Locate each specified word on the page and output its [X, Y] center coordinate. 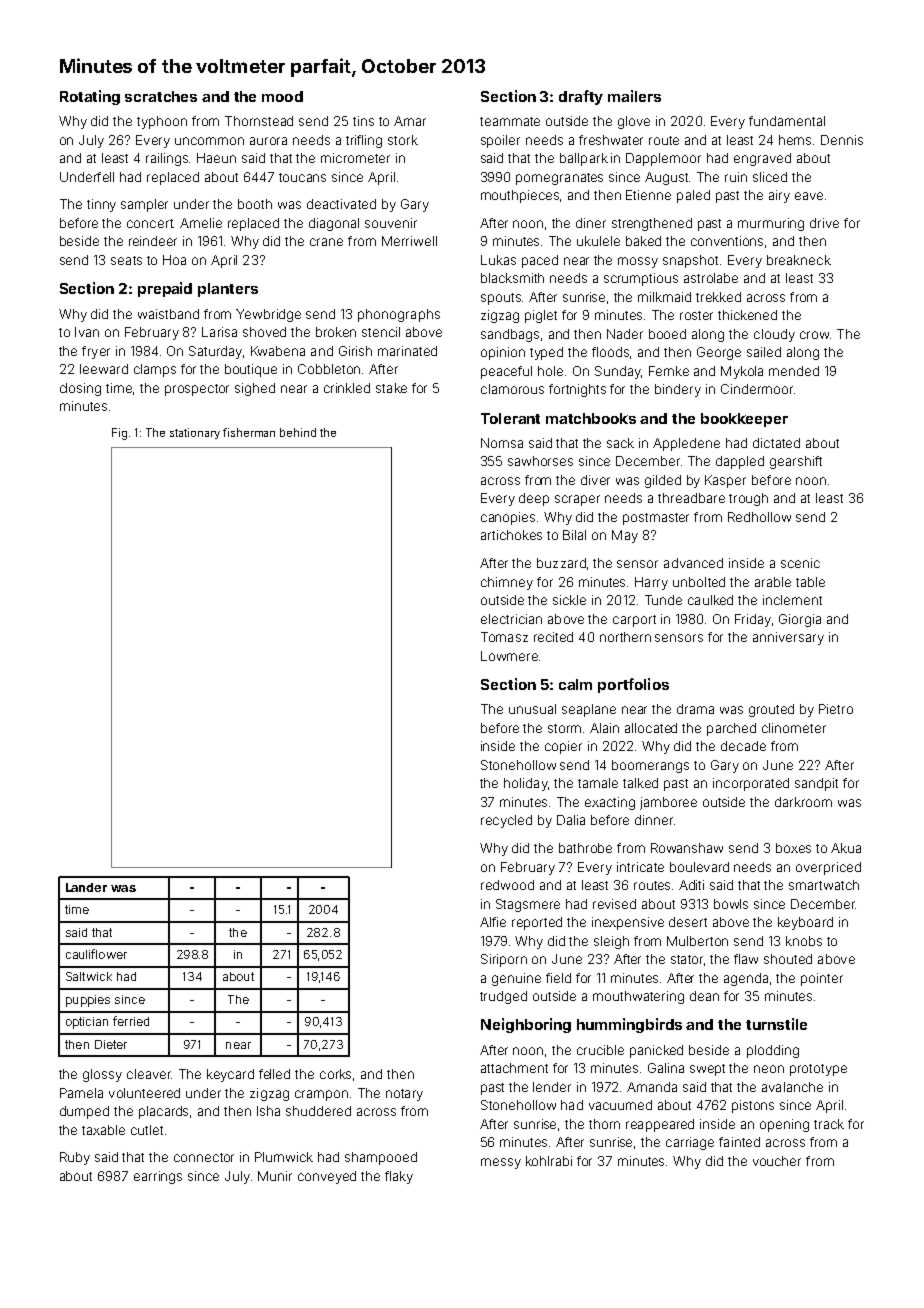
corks [335, 1074]
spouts [501, 299]
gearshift [796, 462]
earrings [158, 1177]
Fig [119, 434]
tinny [101, 205]
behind [298, 432]
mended [794, 371]
